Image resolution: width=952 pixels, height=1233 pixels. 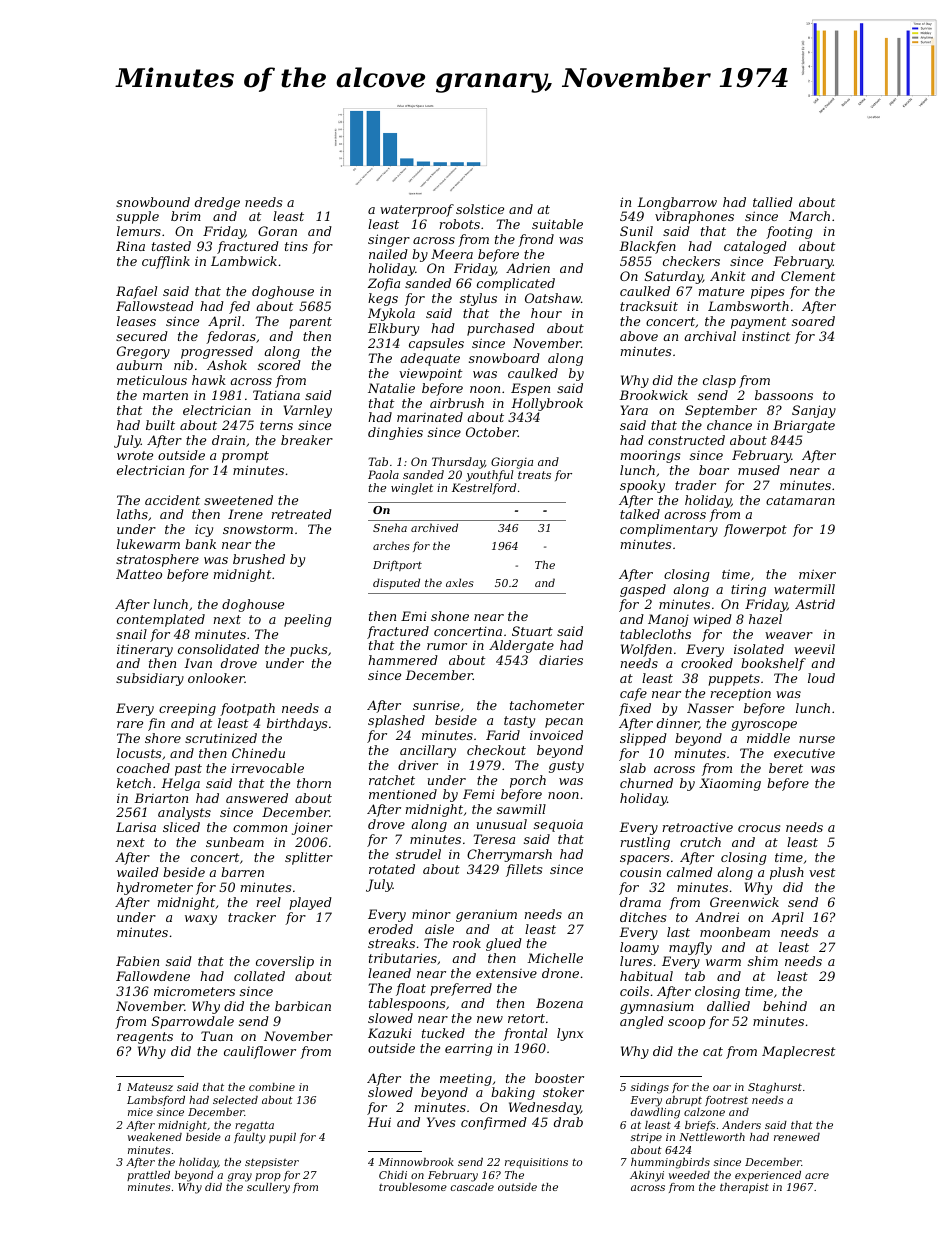 What do you see at coordinates (244, 261) in the document?
I see `Lambwick` at bounding box center [244, 261].
